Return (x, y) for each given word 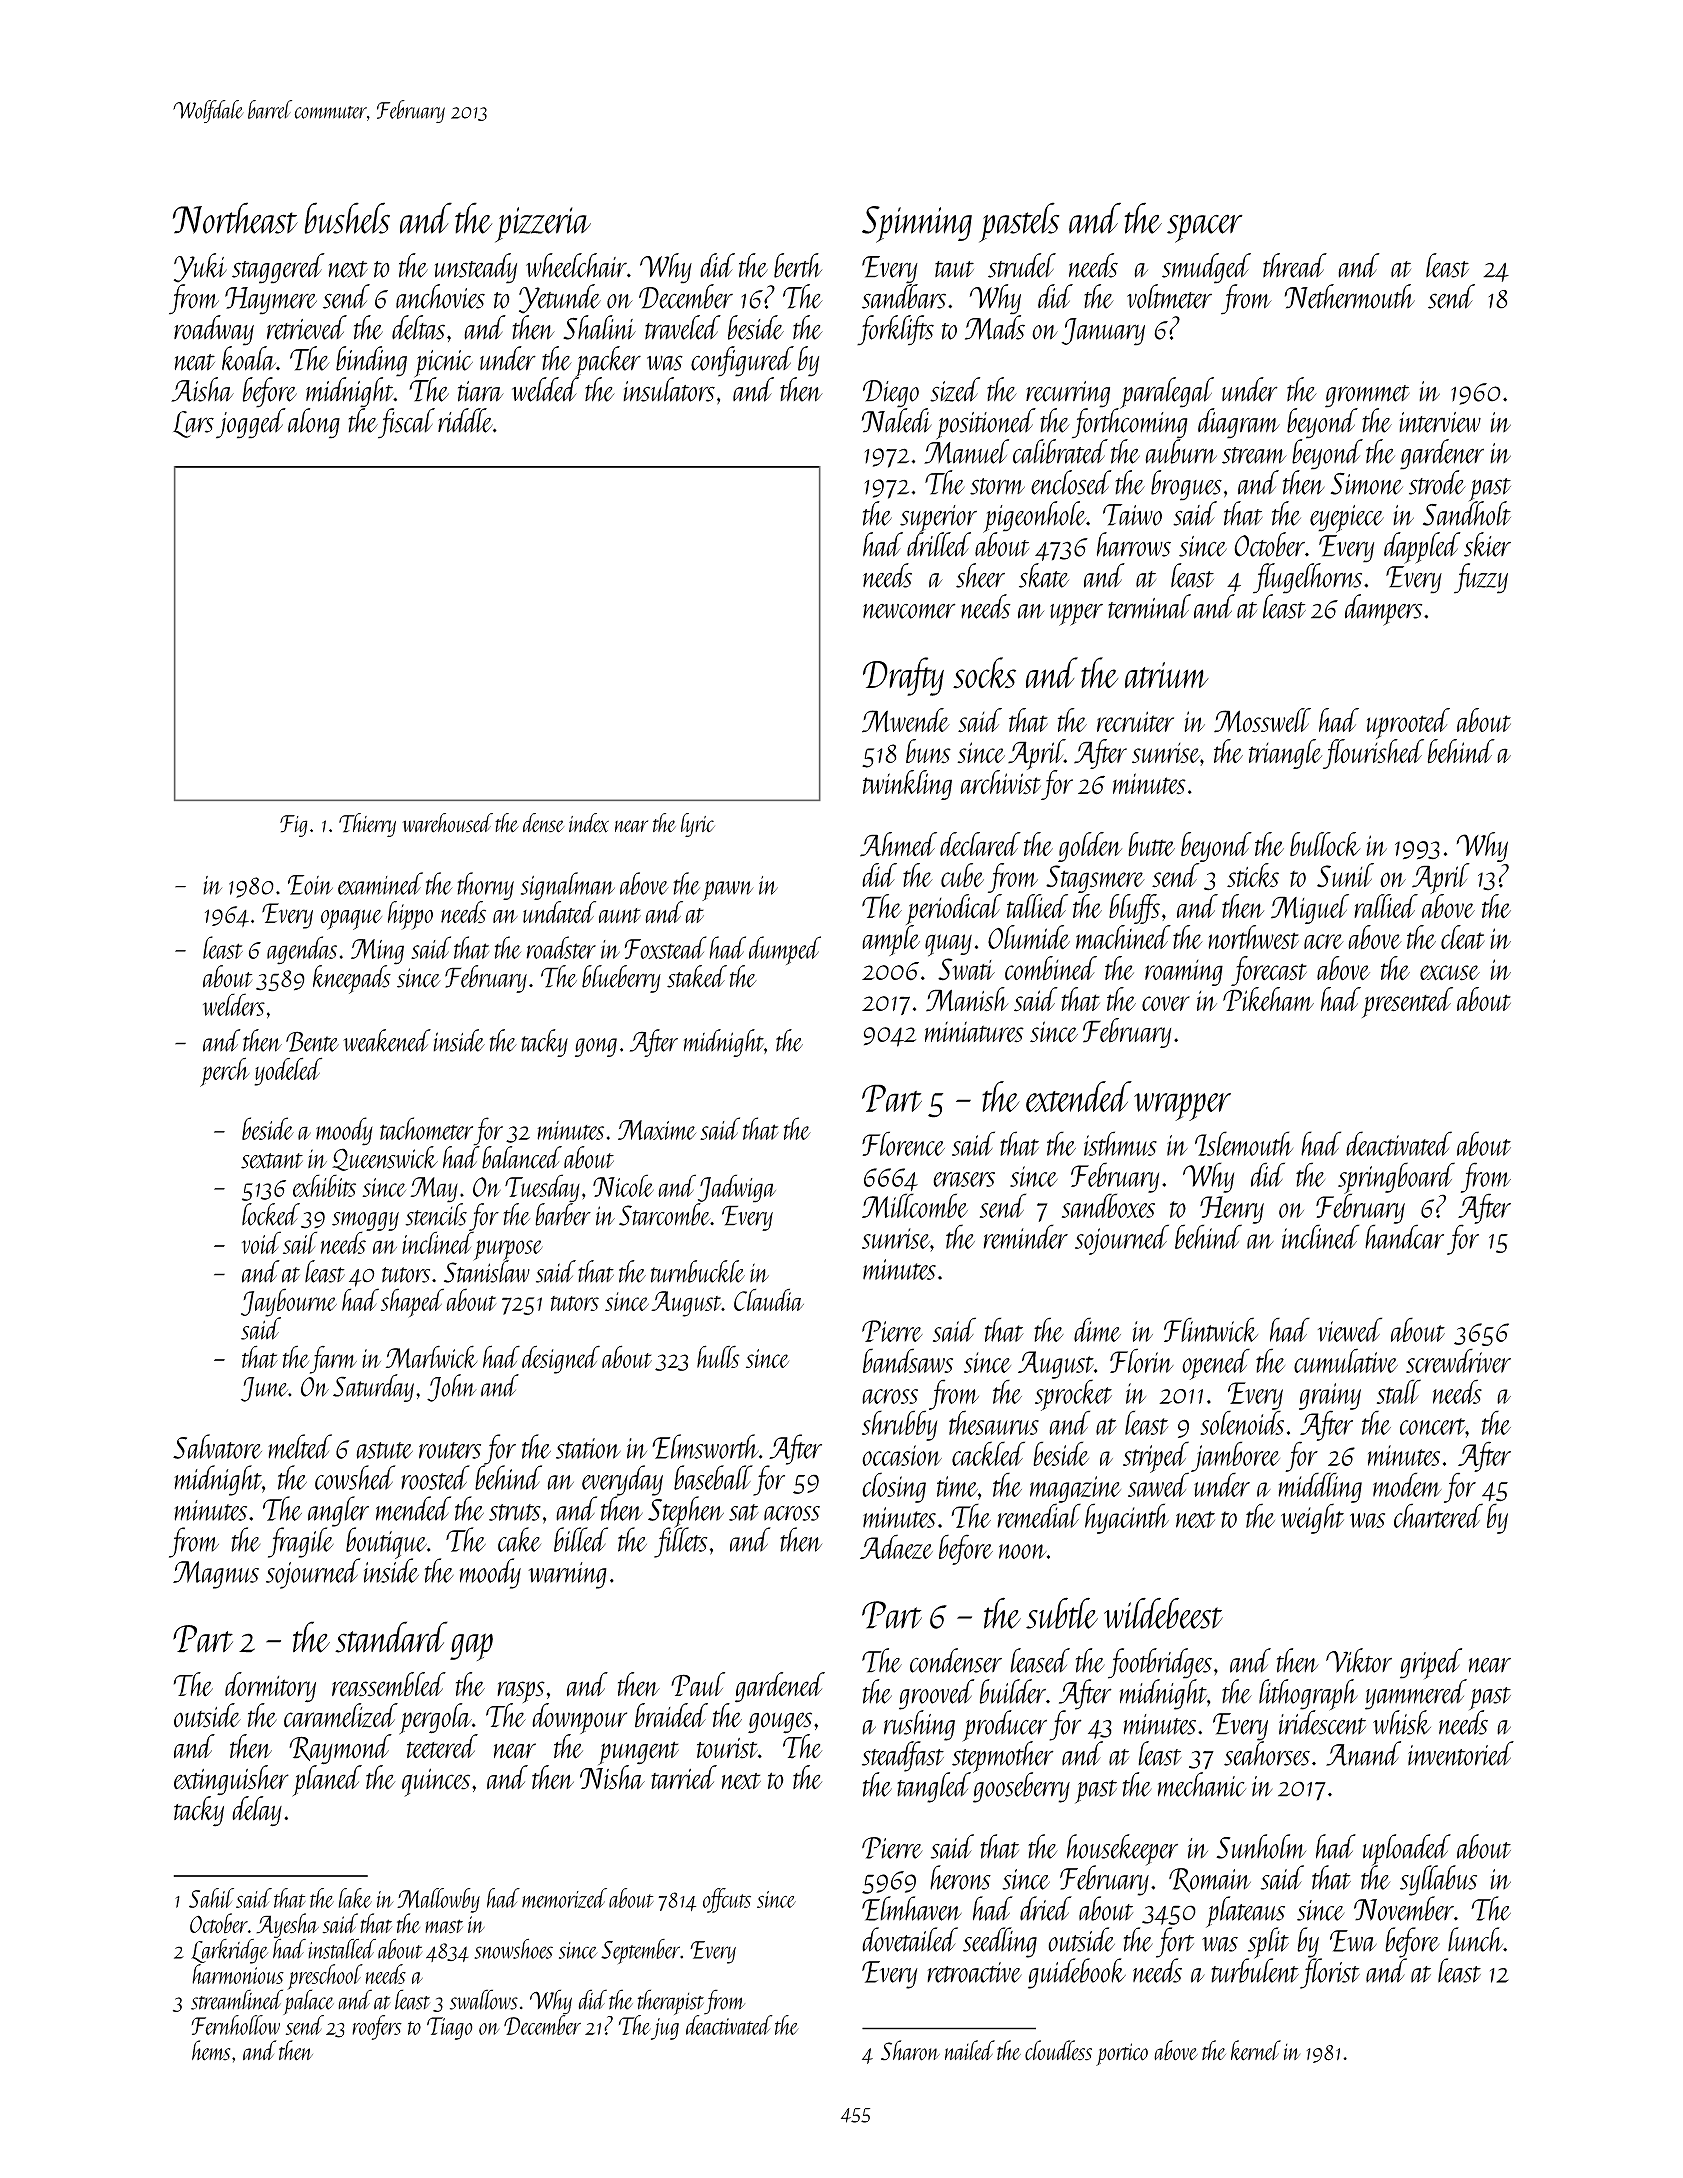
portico (1122, 2054)
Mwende (906, 720)
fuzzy (1481, 578)
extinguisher (231, 1780)
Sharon (910, 2050)
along (314, 423)
